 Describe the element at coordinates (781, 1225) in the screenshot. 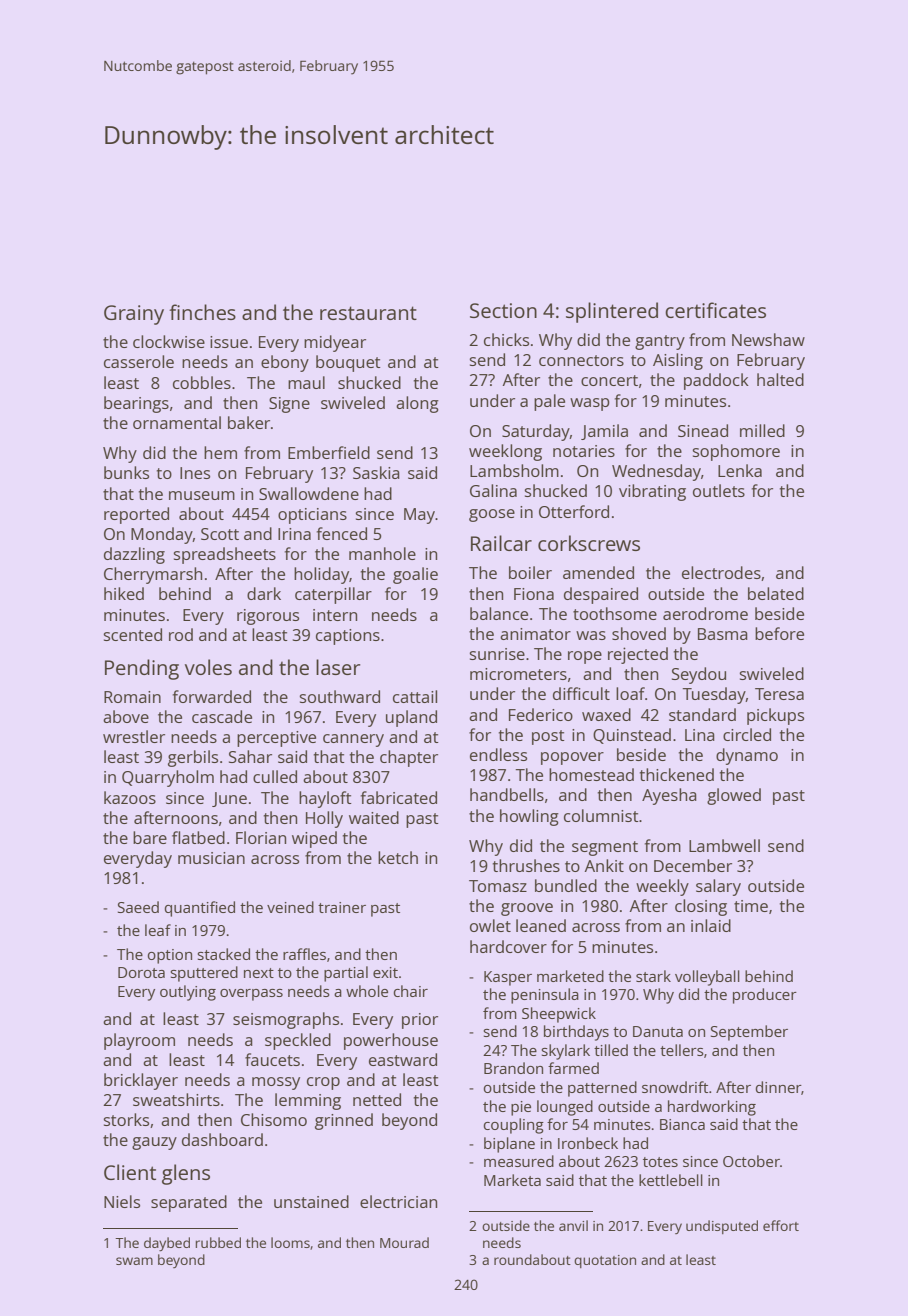

I see `effort` at that location.
